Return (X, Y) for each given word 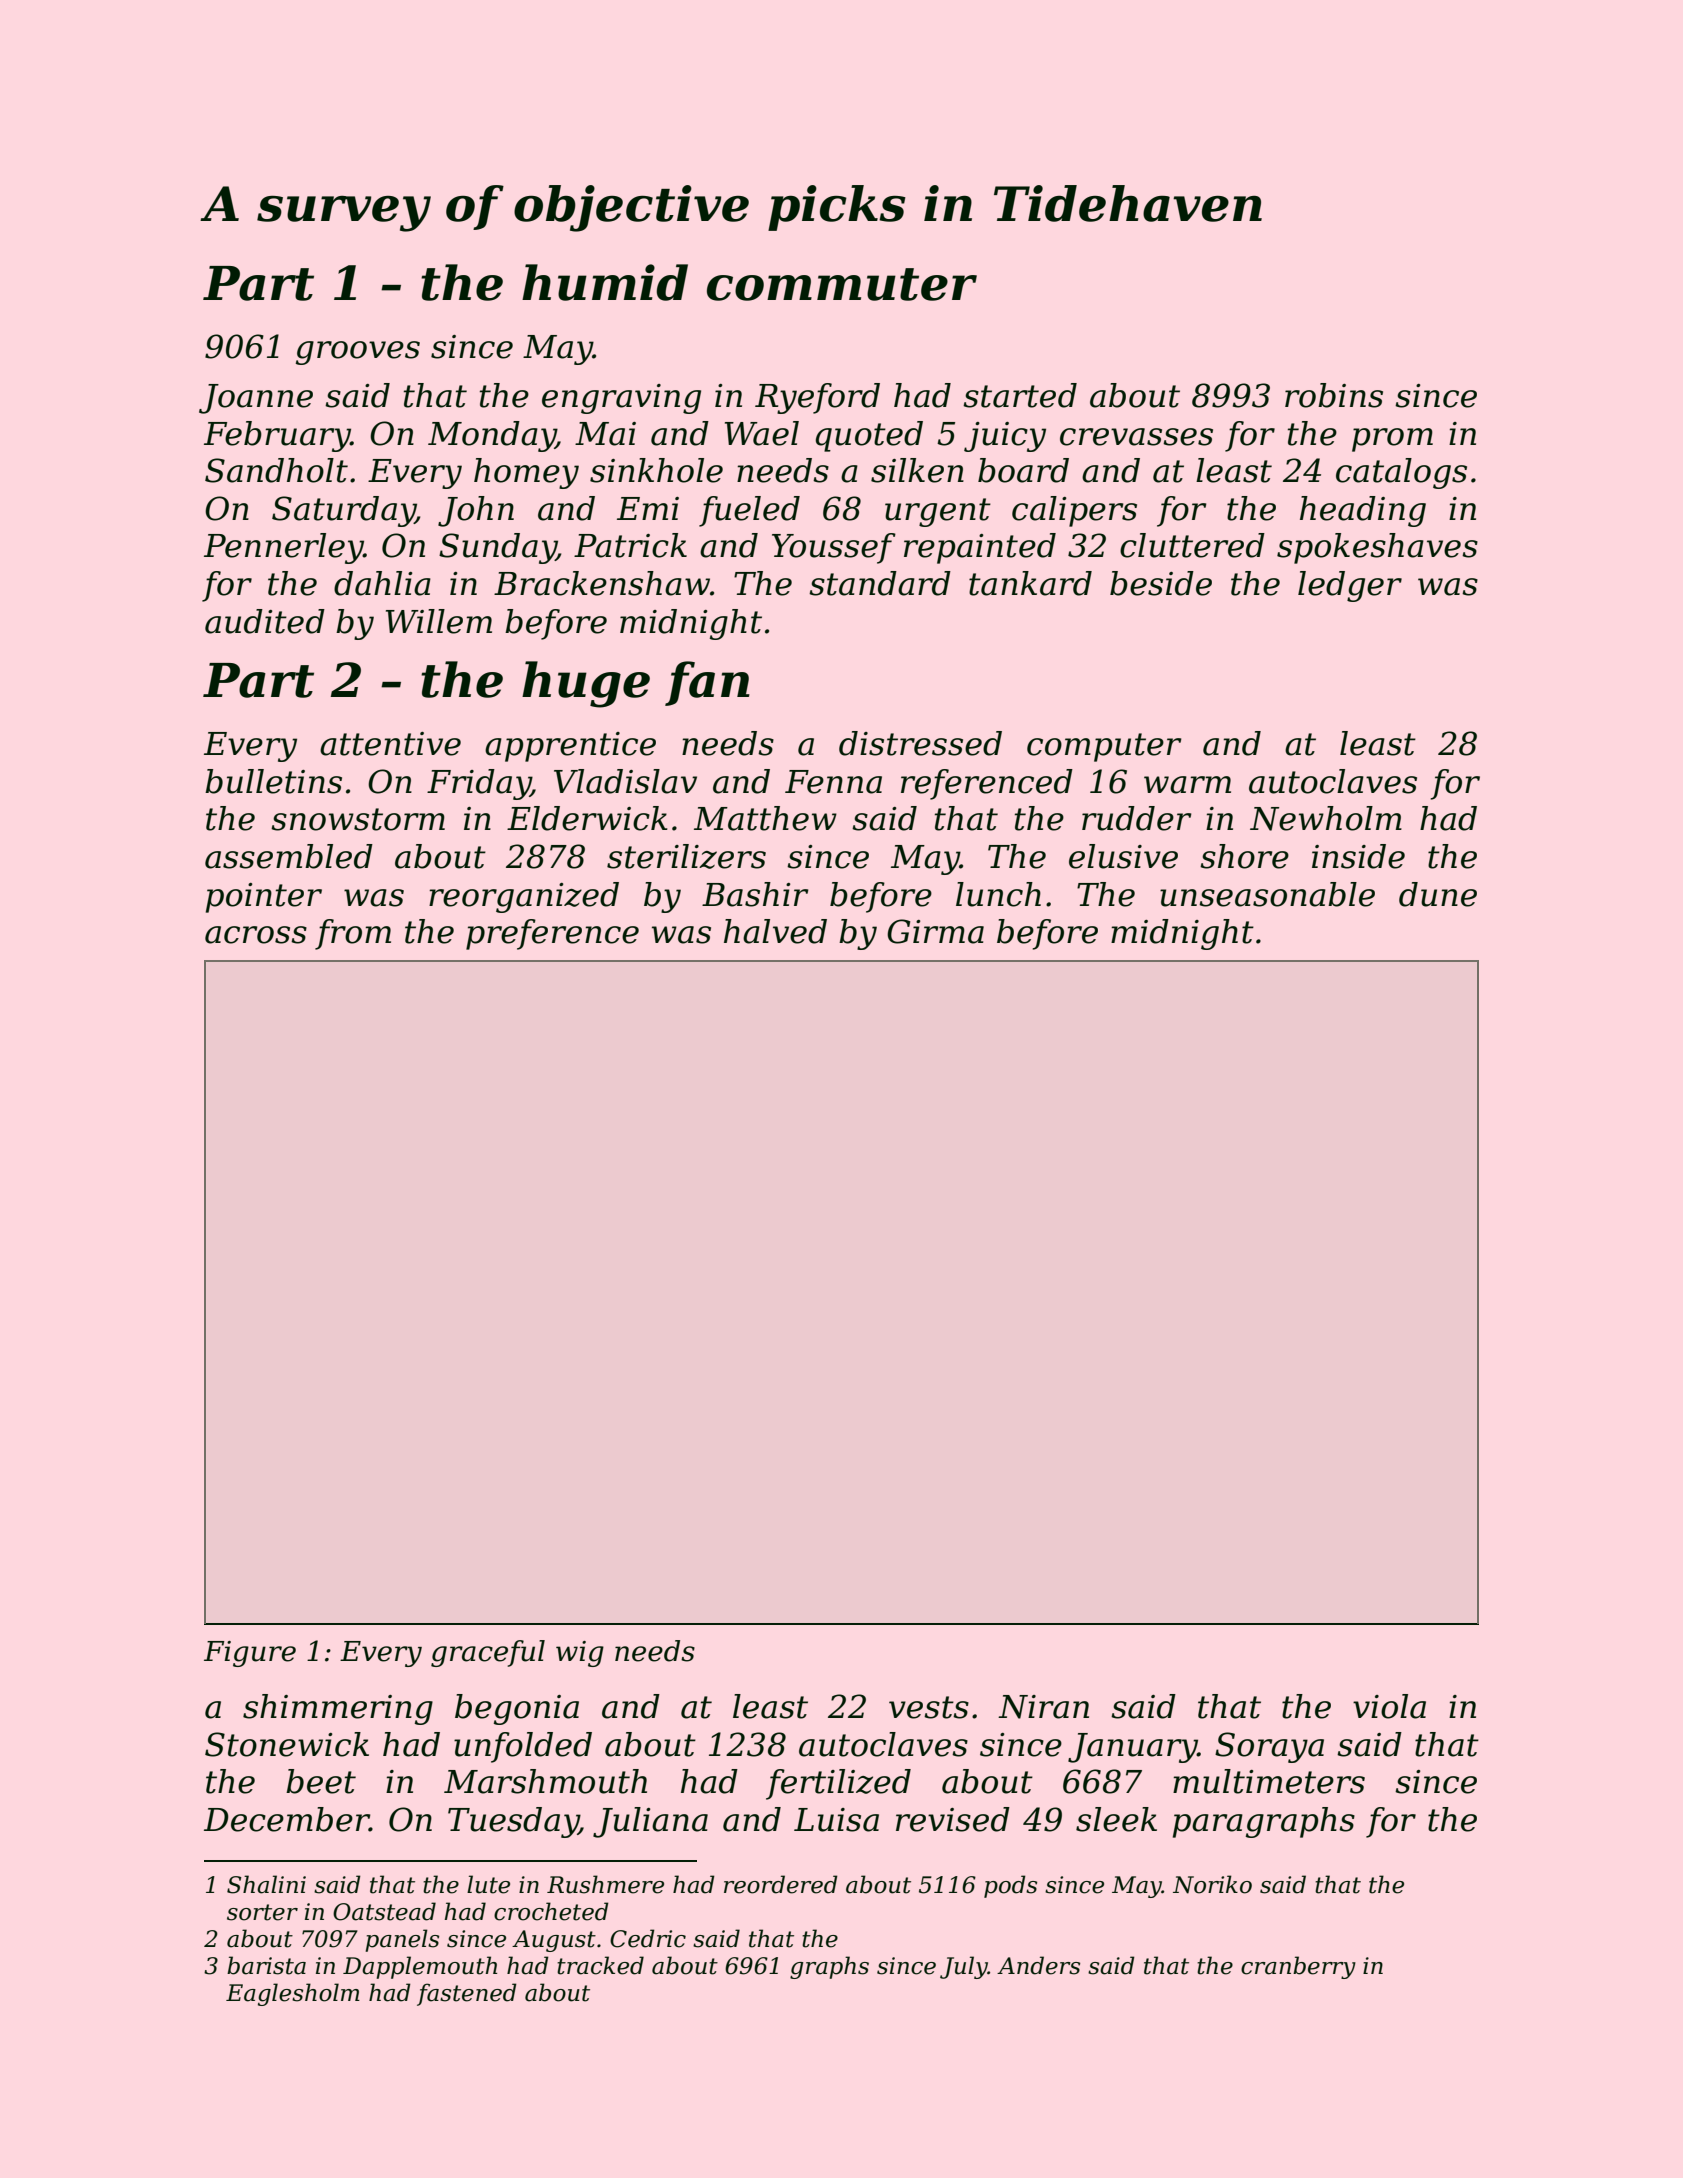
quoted (869, 436)
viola (1389, 1706)
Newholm (1326, 818)
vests (929, 1707)
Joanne (256, 399)
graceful (488, 1653)
